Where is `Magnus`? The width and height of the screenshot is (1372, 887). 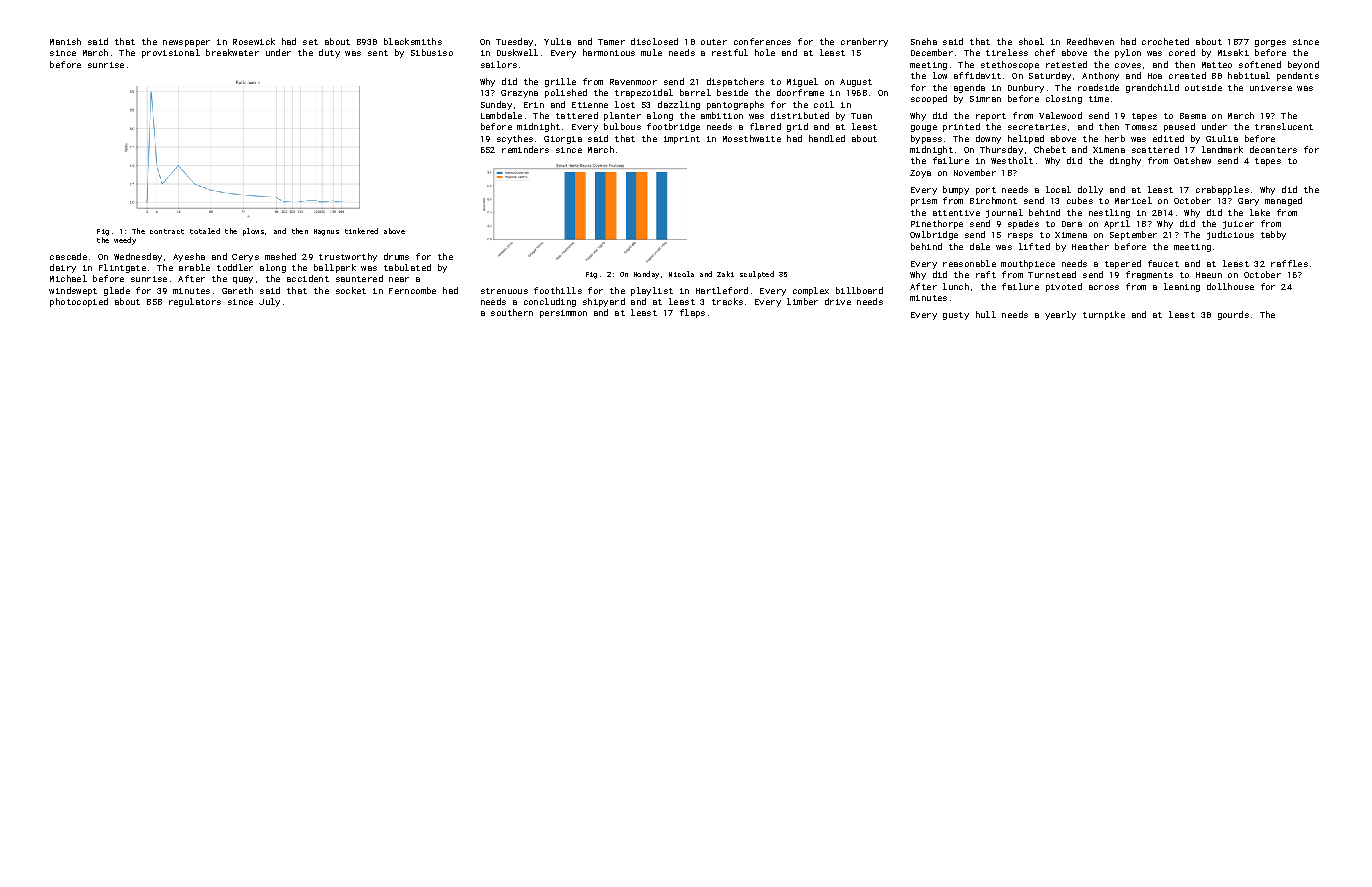
Magnus is located at coordinates (326, 232).
